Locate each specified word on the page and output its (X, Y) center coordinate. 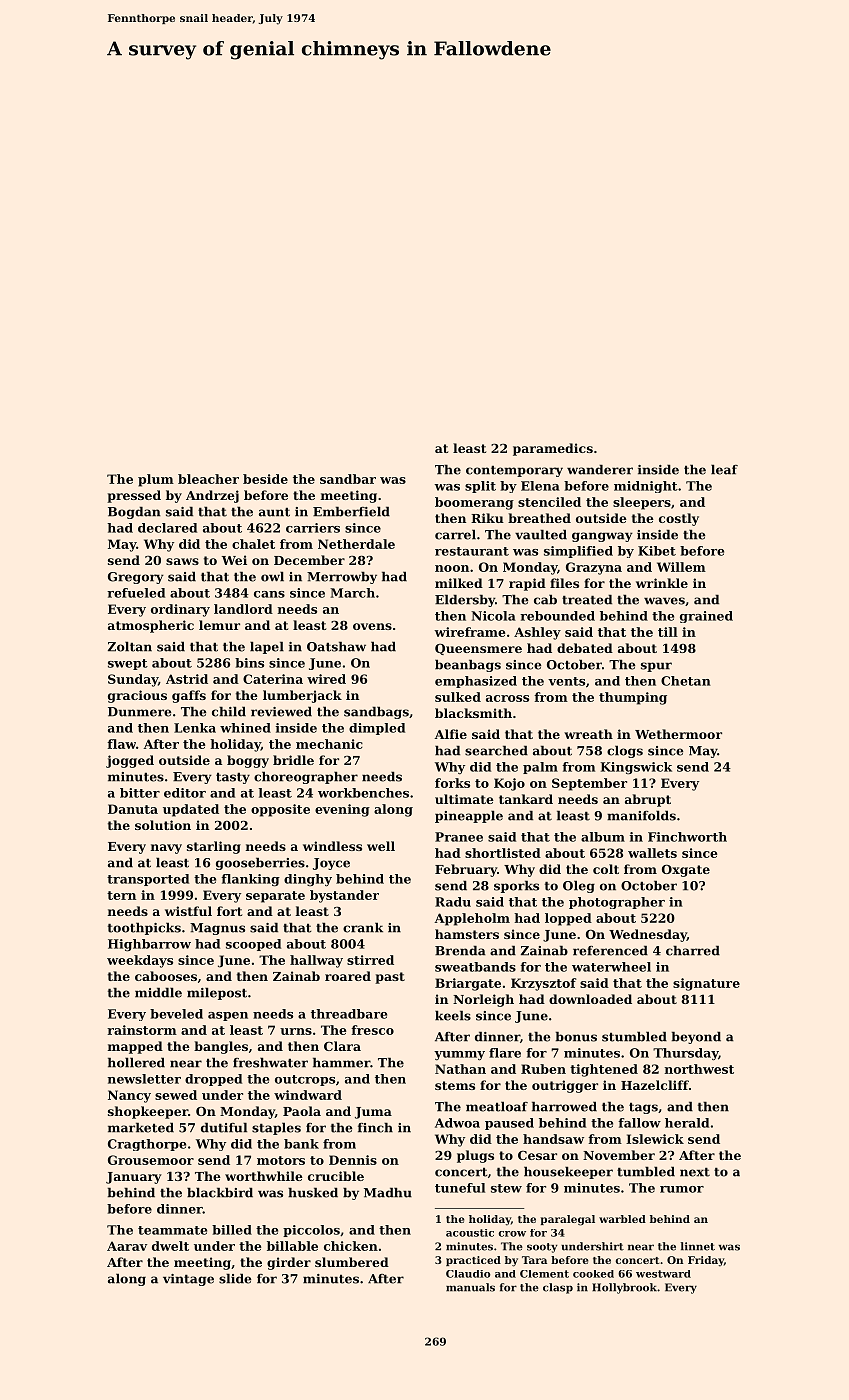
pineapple (469, 816)
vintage (188, 1280)
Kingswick (636, 768)
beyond (696, 1037)
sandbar (348, 479)
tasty (233, 778)
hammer (341, 1062)
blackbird (220, 1192)
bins (249, 663)
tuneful (460, 1188)
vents (566, 681)
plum (156, 480)
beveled (176, 1014)
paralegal (568, 1220)
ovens (372, 626)
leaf (724, 469)
